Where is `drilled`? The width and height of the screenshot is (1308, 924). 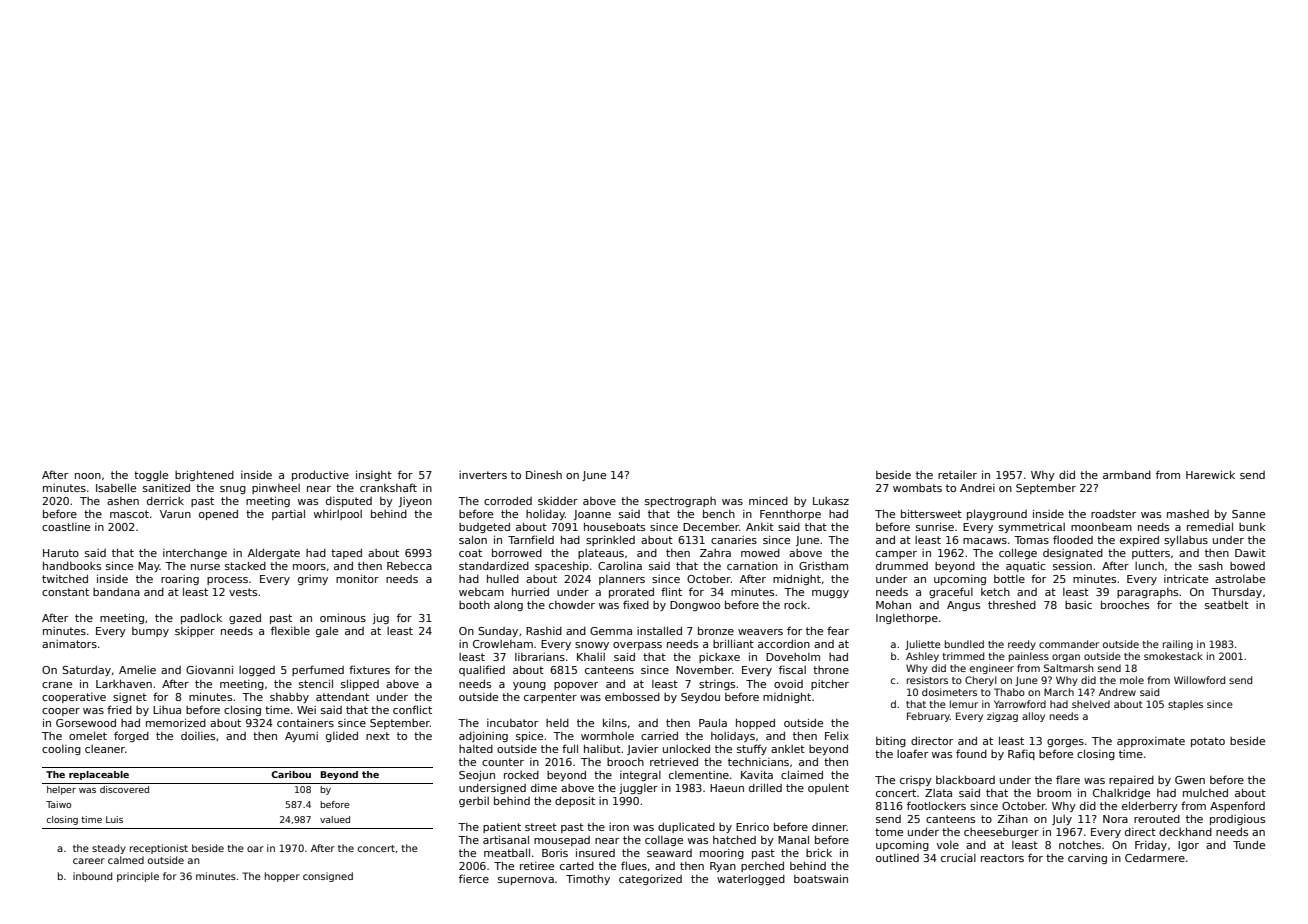
drilled is located at coordinates (765, 787).
